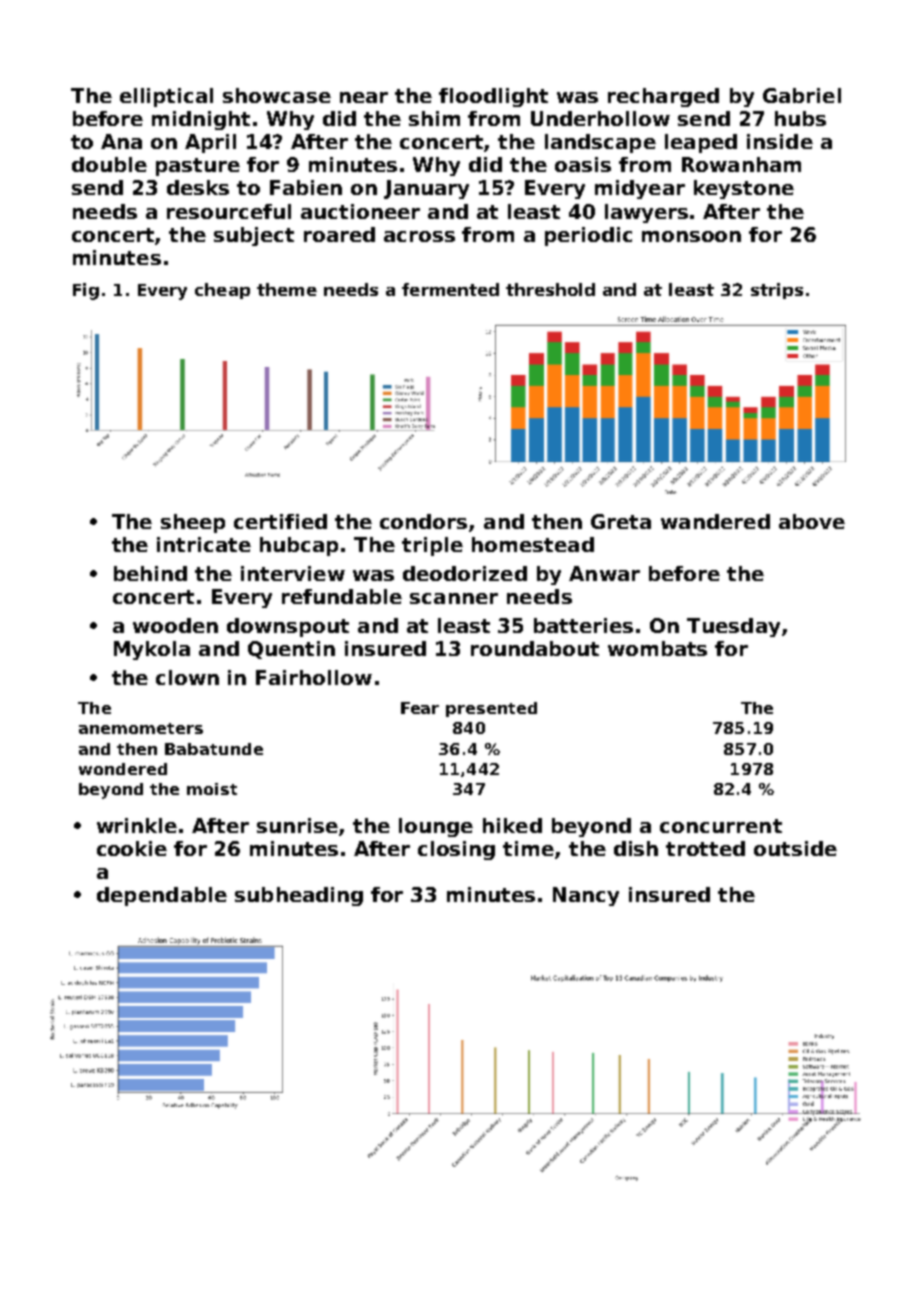 This document has width=924, height=1314. Describe the element at coordinates (150, 573) in the document. I see `behind` at that location.
